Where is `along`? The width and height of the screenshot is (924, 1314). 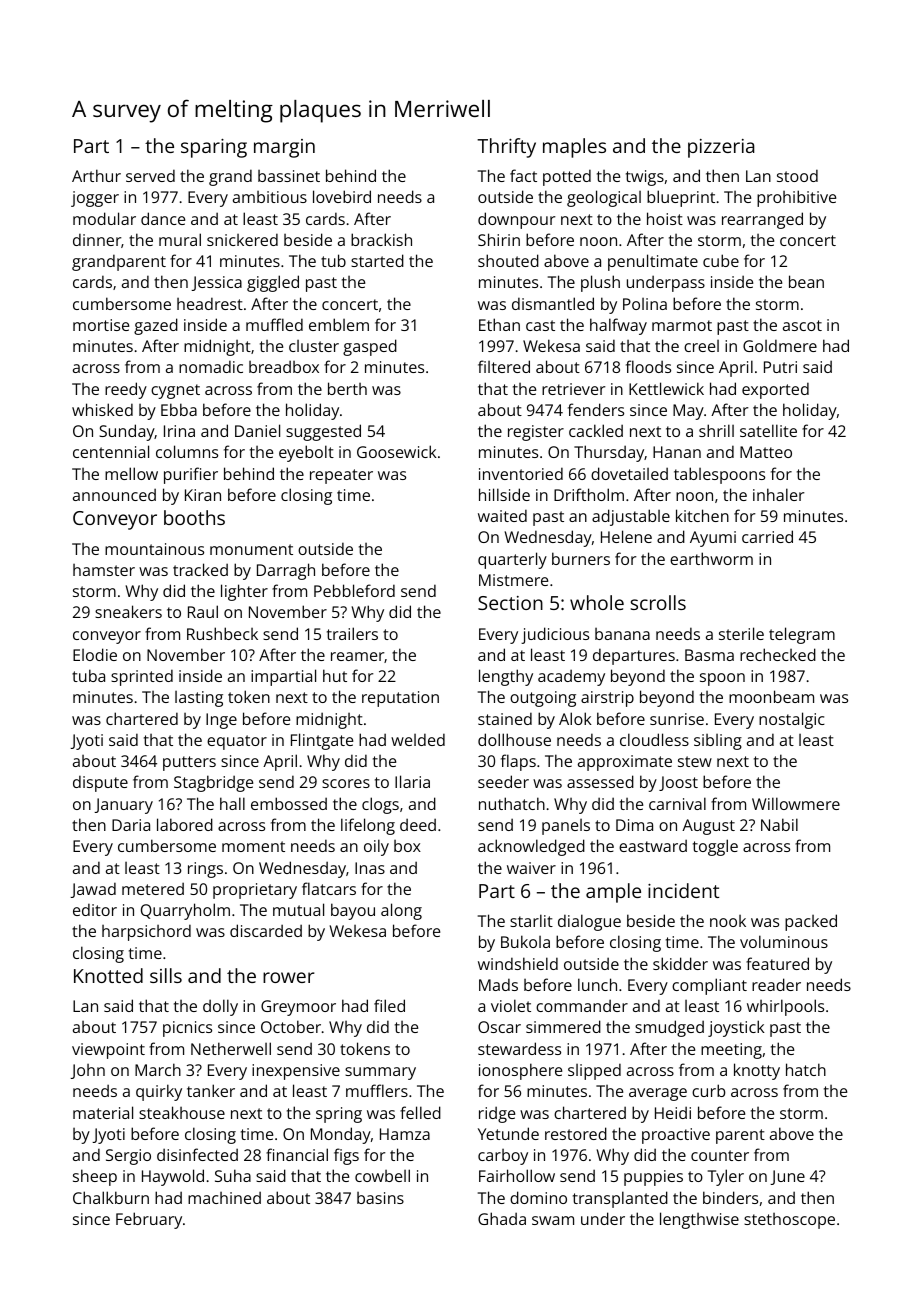 along is located at coordinates (401, 911).
